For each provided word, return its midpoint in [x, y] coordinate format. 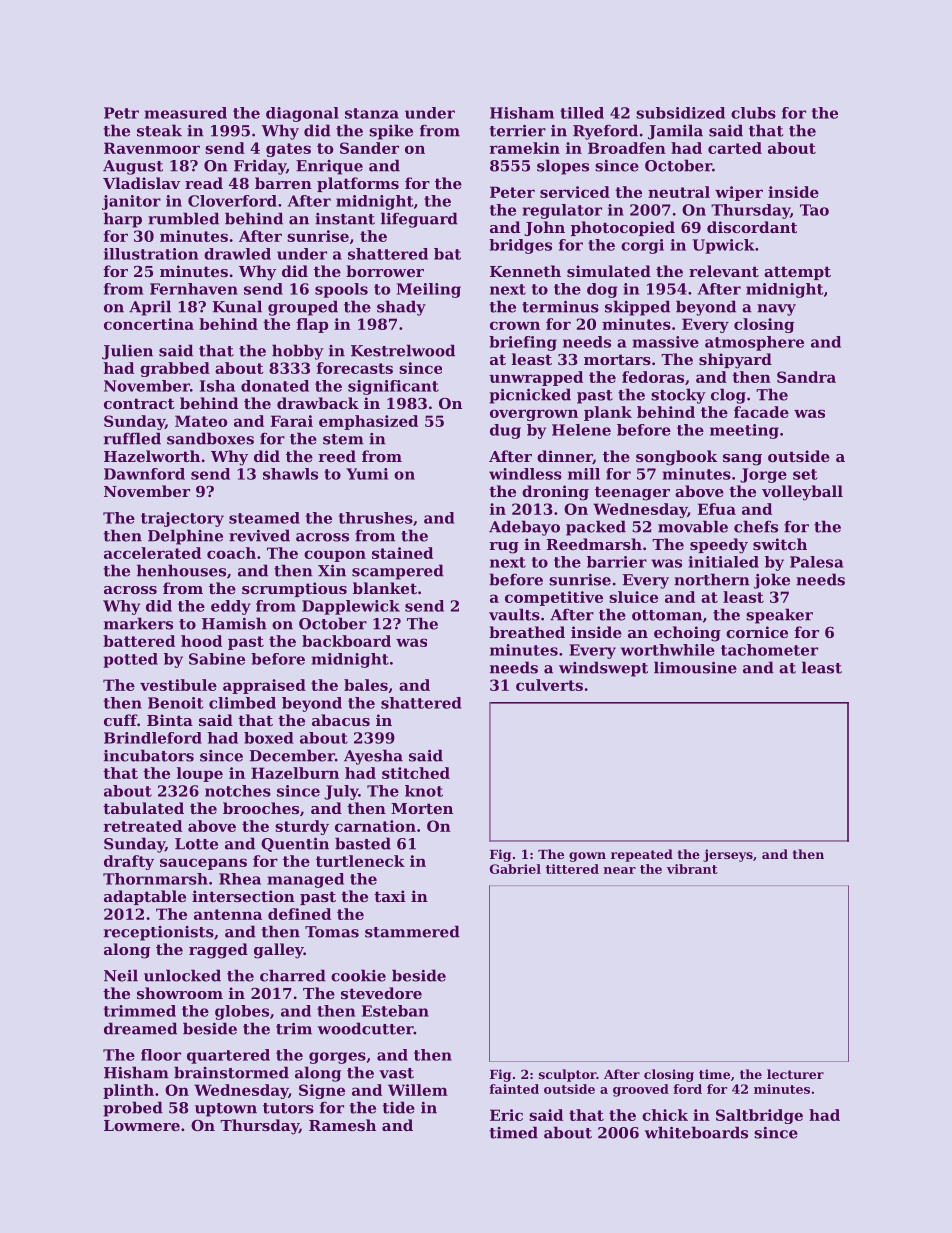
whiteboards [696, 1132]
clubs [753, 113]
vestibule [178, 685]
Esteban [395, 1011]
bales [366, 685]
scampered [398, 572]
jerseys [728, 855]
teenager [632, 493]
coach [231, 553]
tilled [582, 113]
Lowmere [142, 1125]
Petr [121, 113]
